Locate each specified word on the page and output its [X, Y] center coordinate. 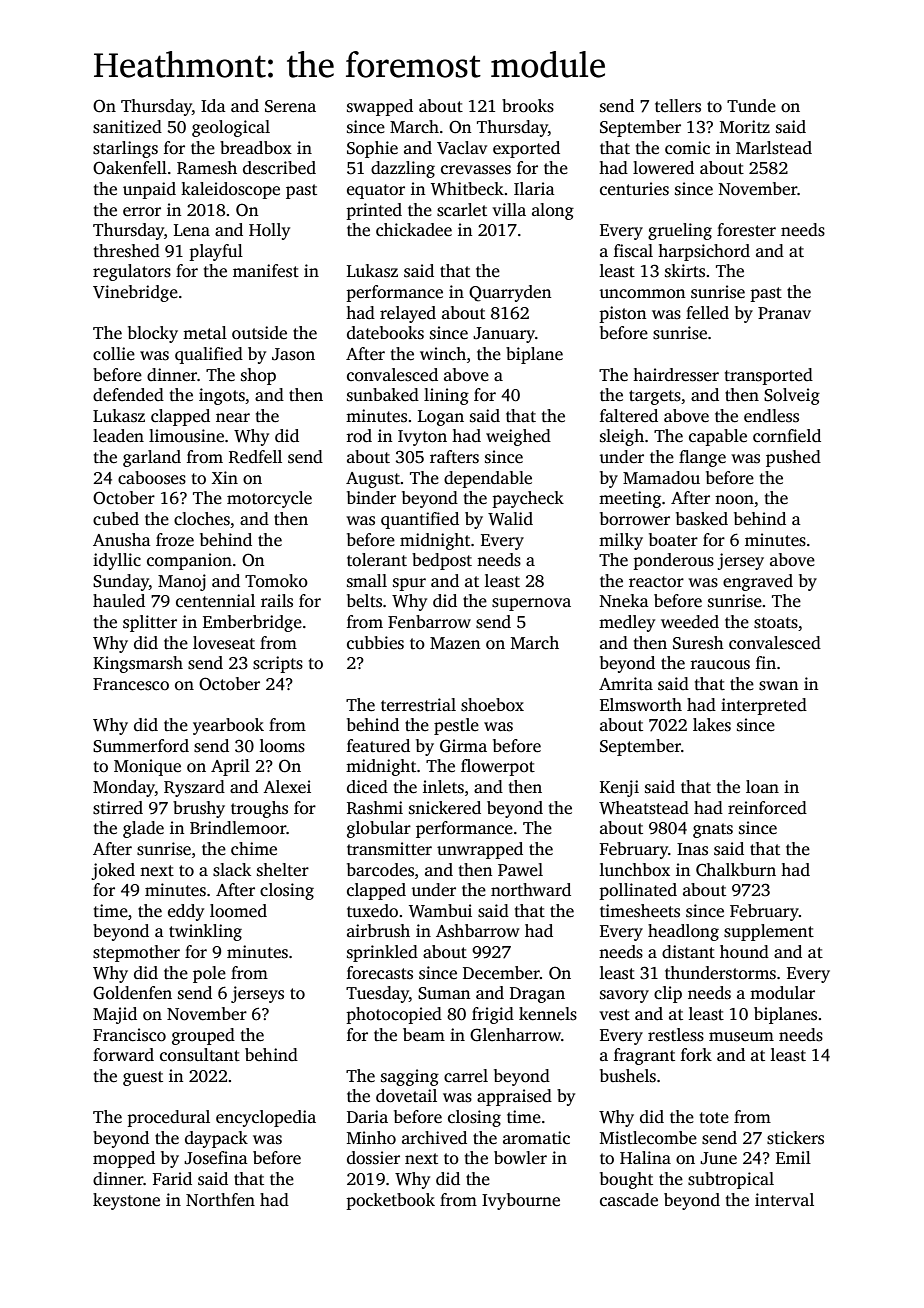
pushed [793, 458]
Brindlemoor [238, 828]
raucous [720, 665]
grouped [203, 1036]
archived [434, 1138]
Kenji [619, 788]
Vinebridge [135, 293]
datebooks [385, 333]
